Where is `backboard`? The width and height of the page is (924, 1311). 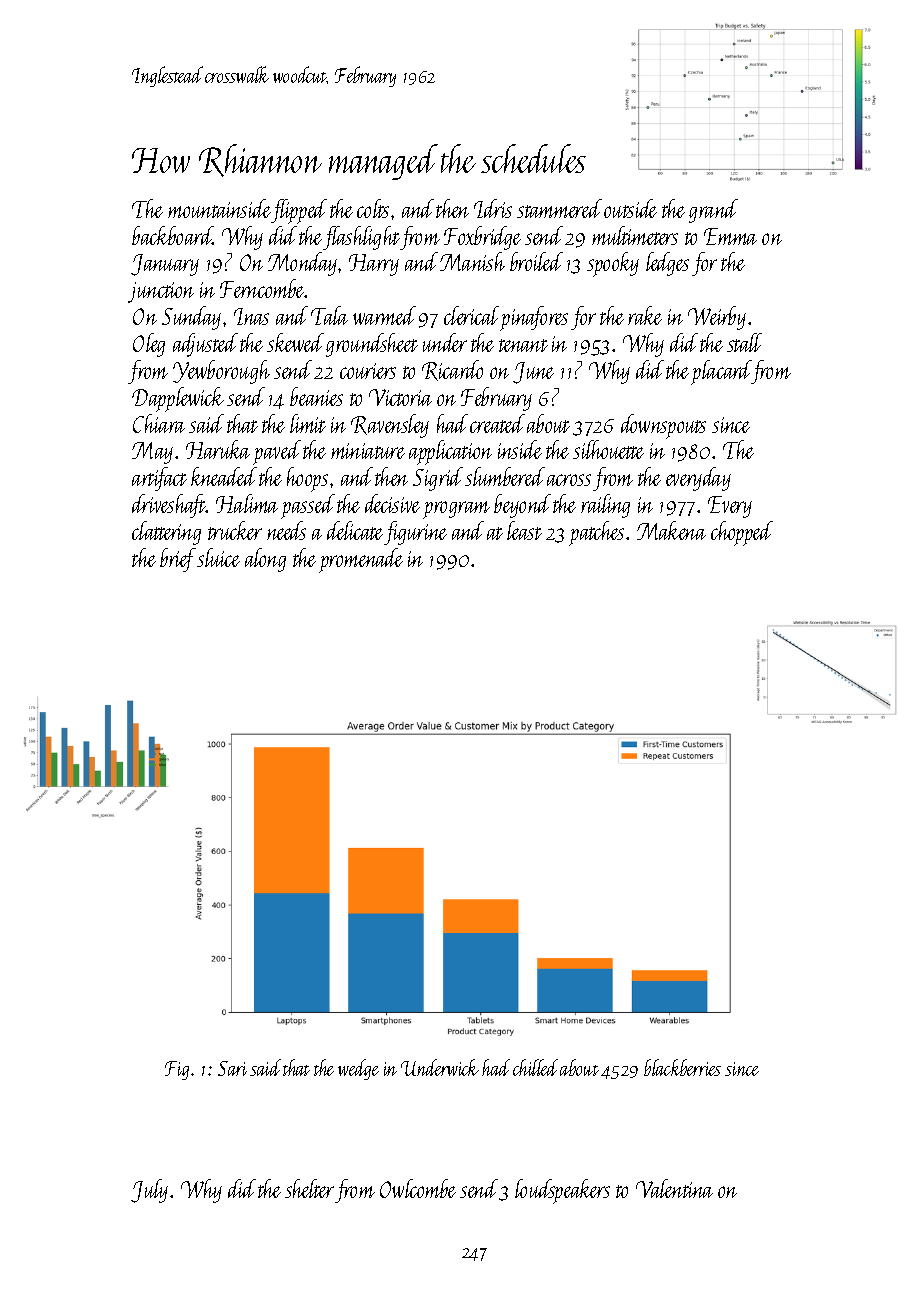 backboard is located at coordinates (172, 235).
